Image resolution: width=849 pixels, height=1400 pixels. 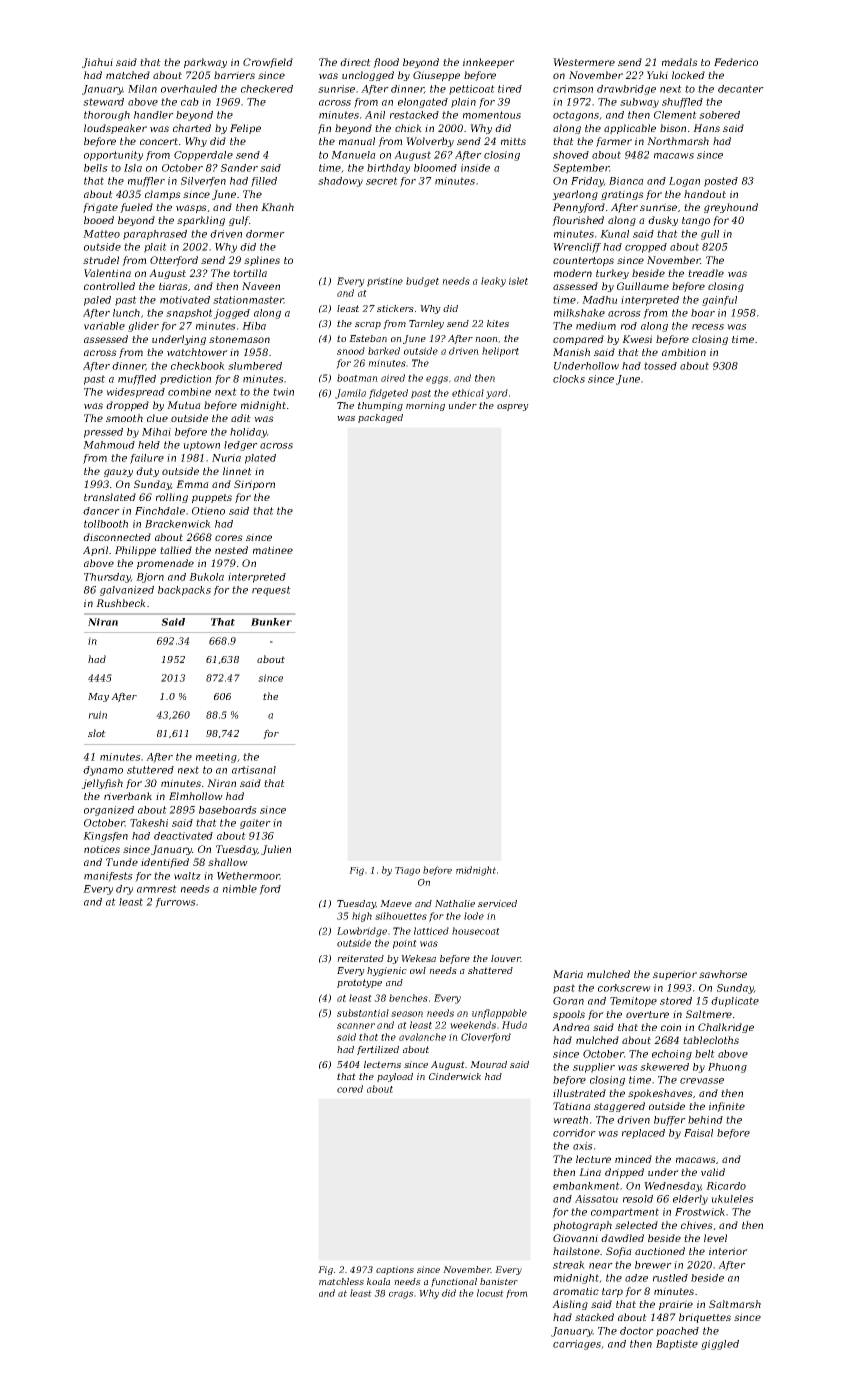 I want to click on Otieno, so click(x=208, y=511).
